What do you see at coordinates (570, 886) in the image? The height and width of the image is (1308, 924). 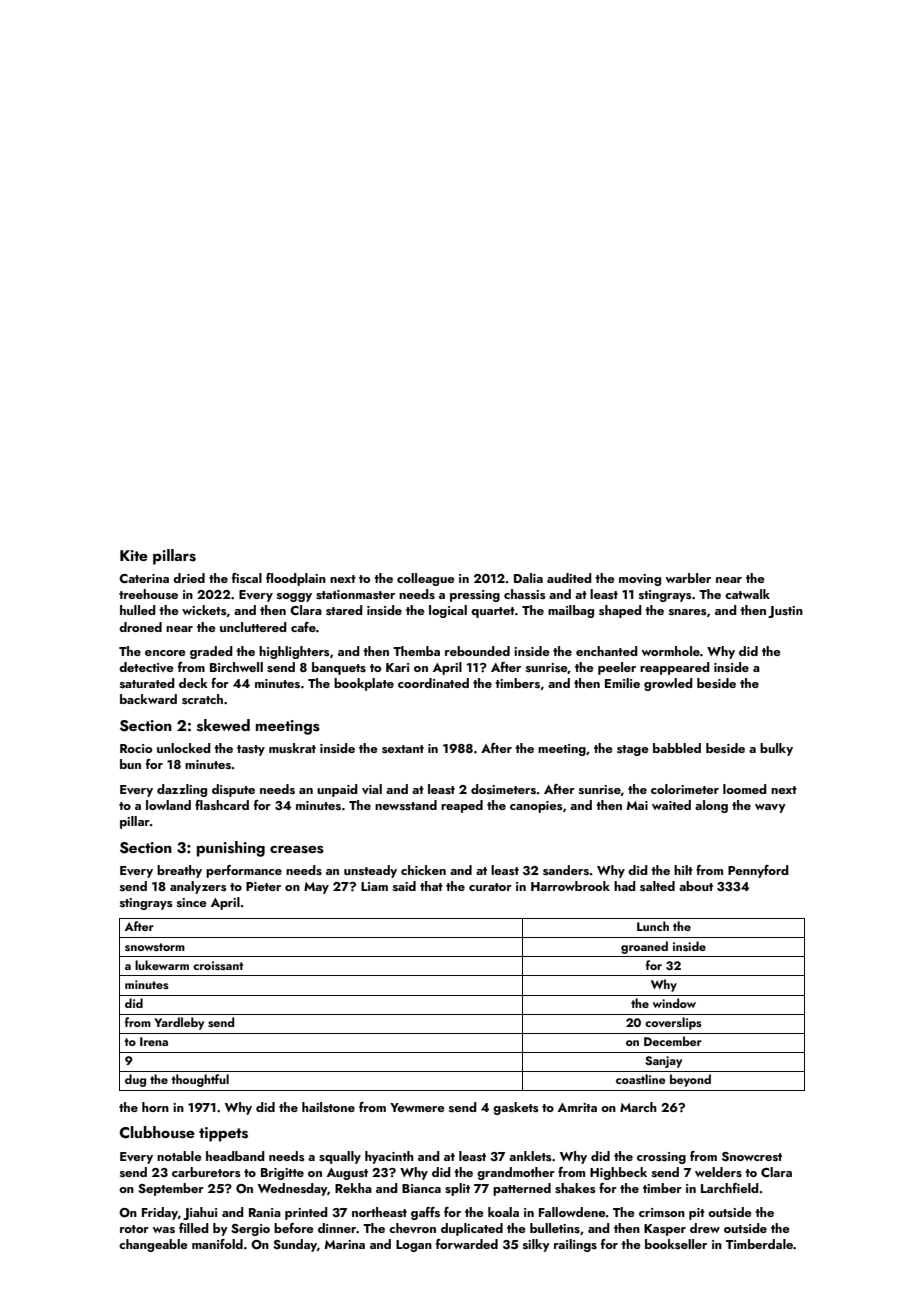 I see `Harrowbrook` at bounding box center [570, 886].
